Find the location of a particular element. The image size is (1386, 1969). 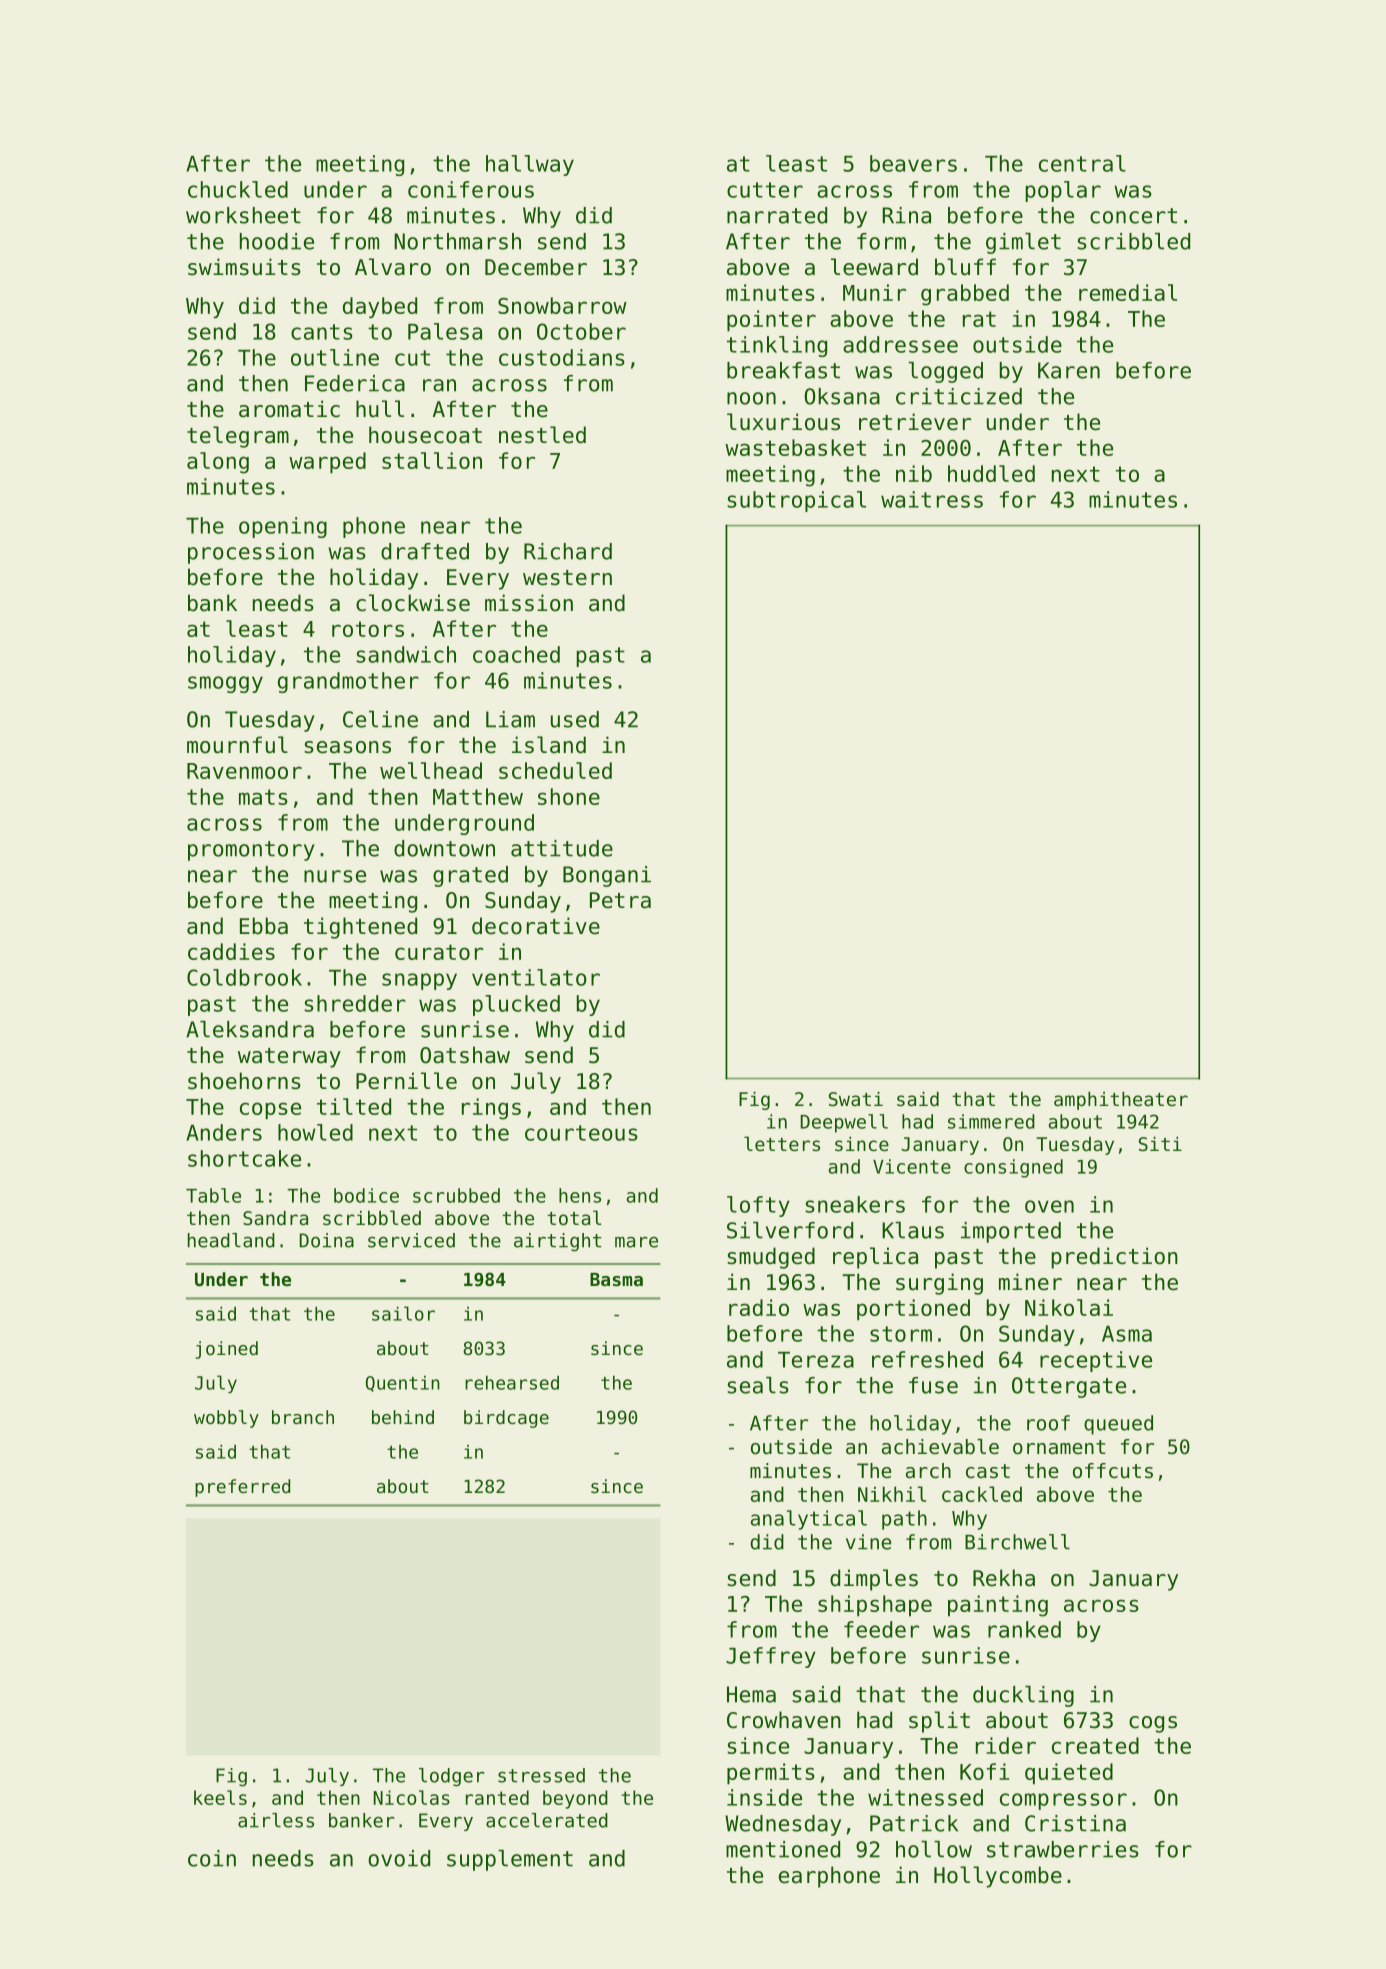

Tereza is located at coordinates (816, 1360).
